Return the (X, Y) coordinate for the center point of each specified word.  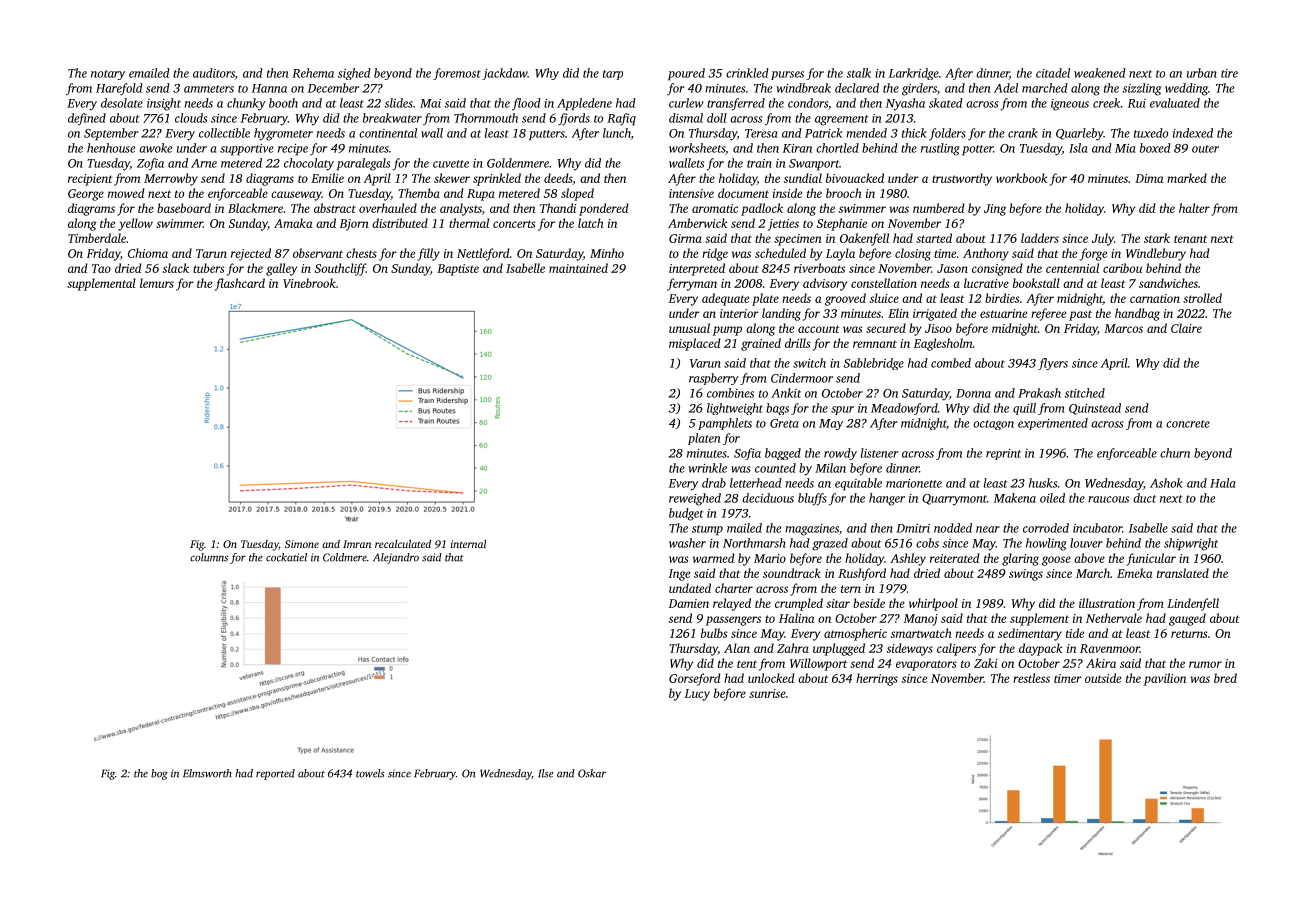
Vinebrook (309, 283)
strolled (1202, 298)
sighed (354, 74)
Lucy (697, 695)
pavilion (1165, 679)
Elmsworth (207, 773)
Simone (302, 544)
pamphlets (725, 424)
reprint (1003, 454)
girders (919, 89)
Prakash (1039, 393)
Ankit (786, 393)
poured (686, 74)
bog (159, 774)
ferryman (692, 284)
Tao (101, 268)
